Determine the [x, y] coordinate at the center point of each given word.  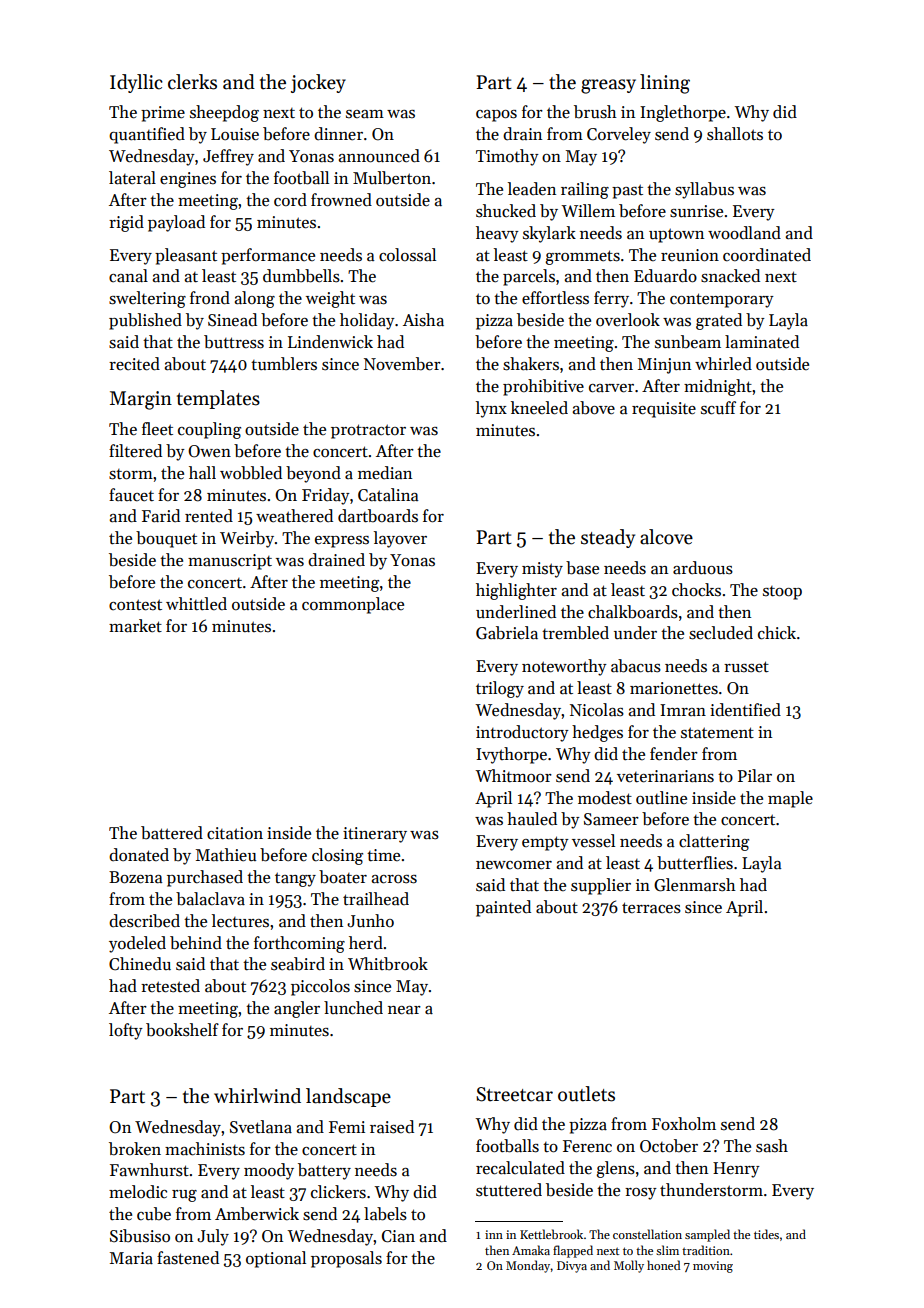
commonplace [353, 605]
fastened [188, 1258]
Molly [629, 1266]
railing [585, 190]
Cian [398, 1236]
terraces [651, 908]
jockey [318, 83]
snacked [730, 276]
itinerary [375, 835]
